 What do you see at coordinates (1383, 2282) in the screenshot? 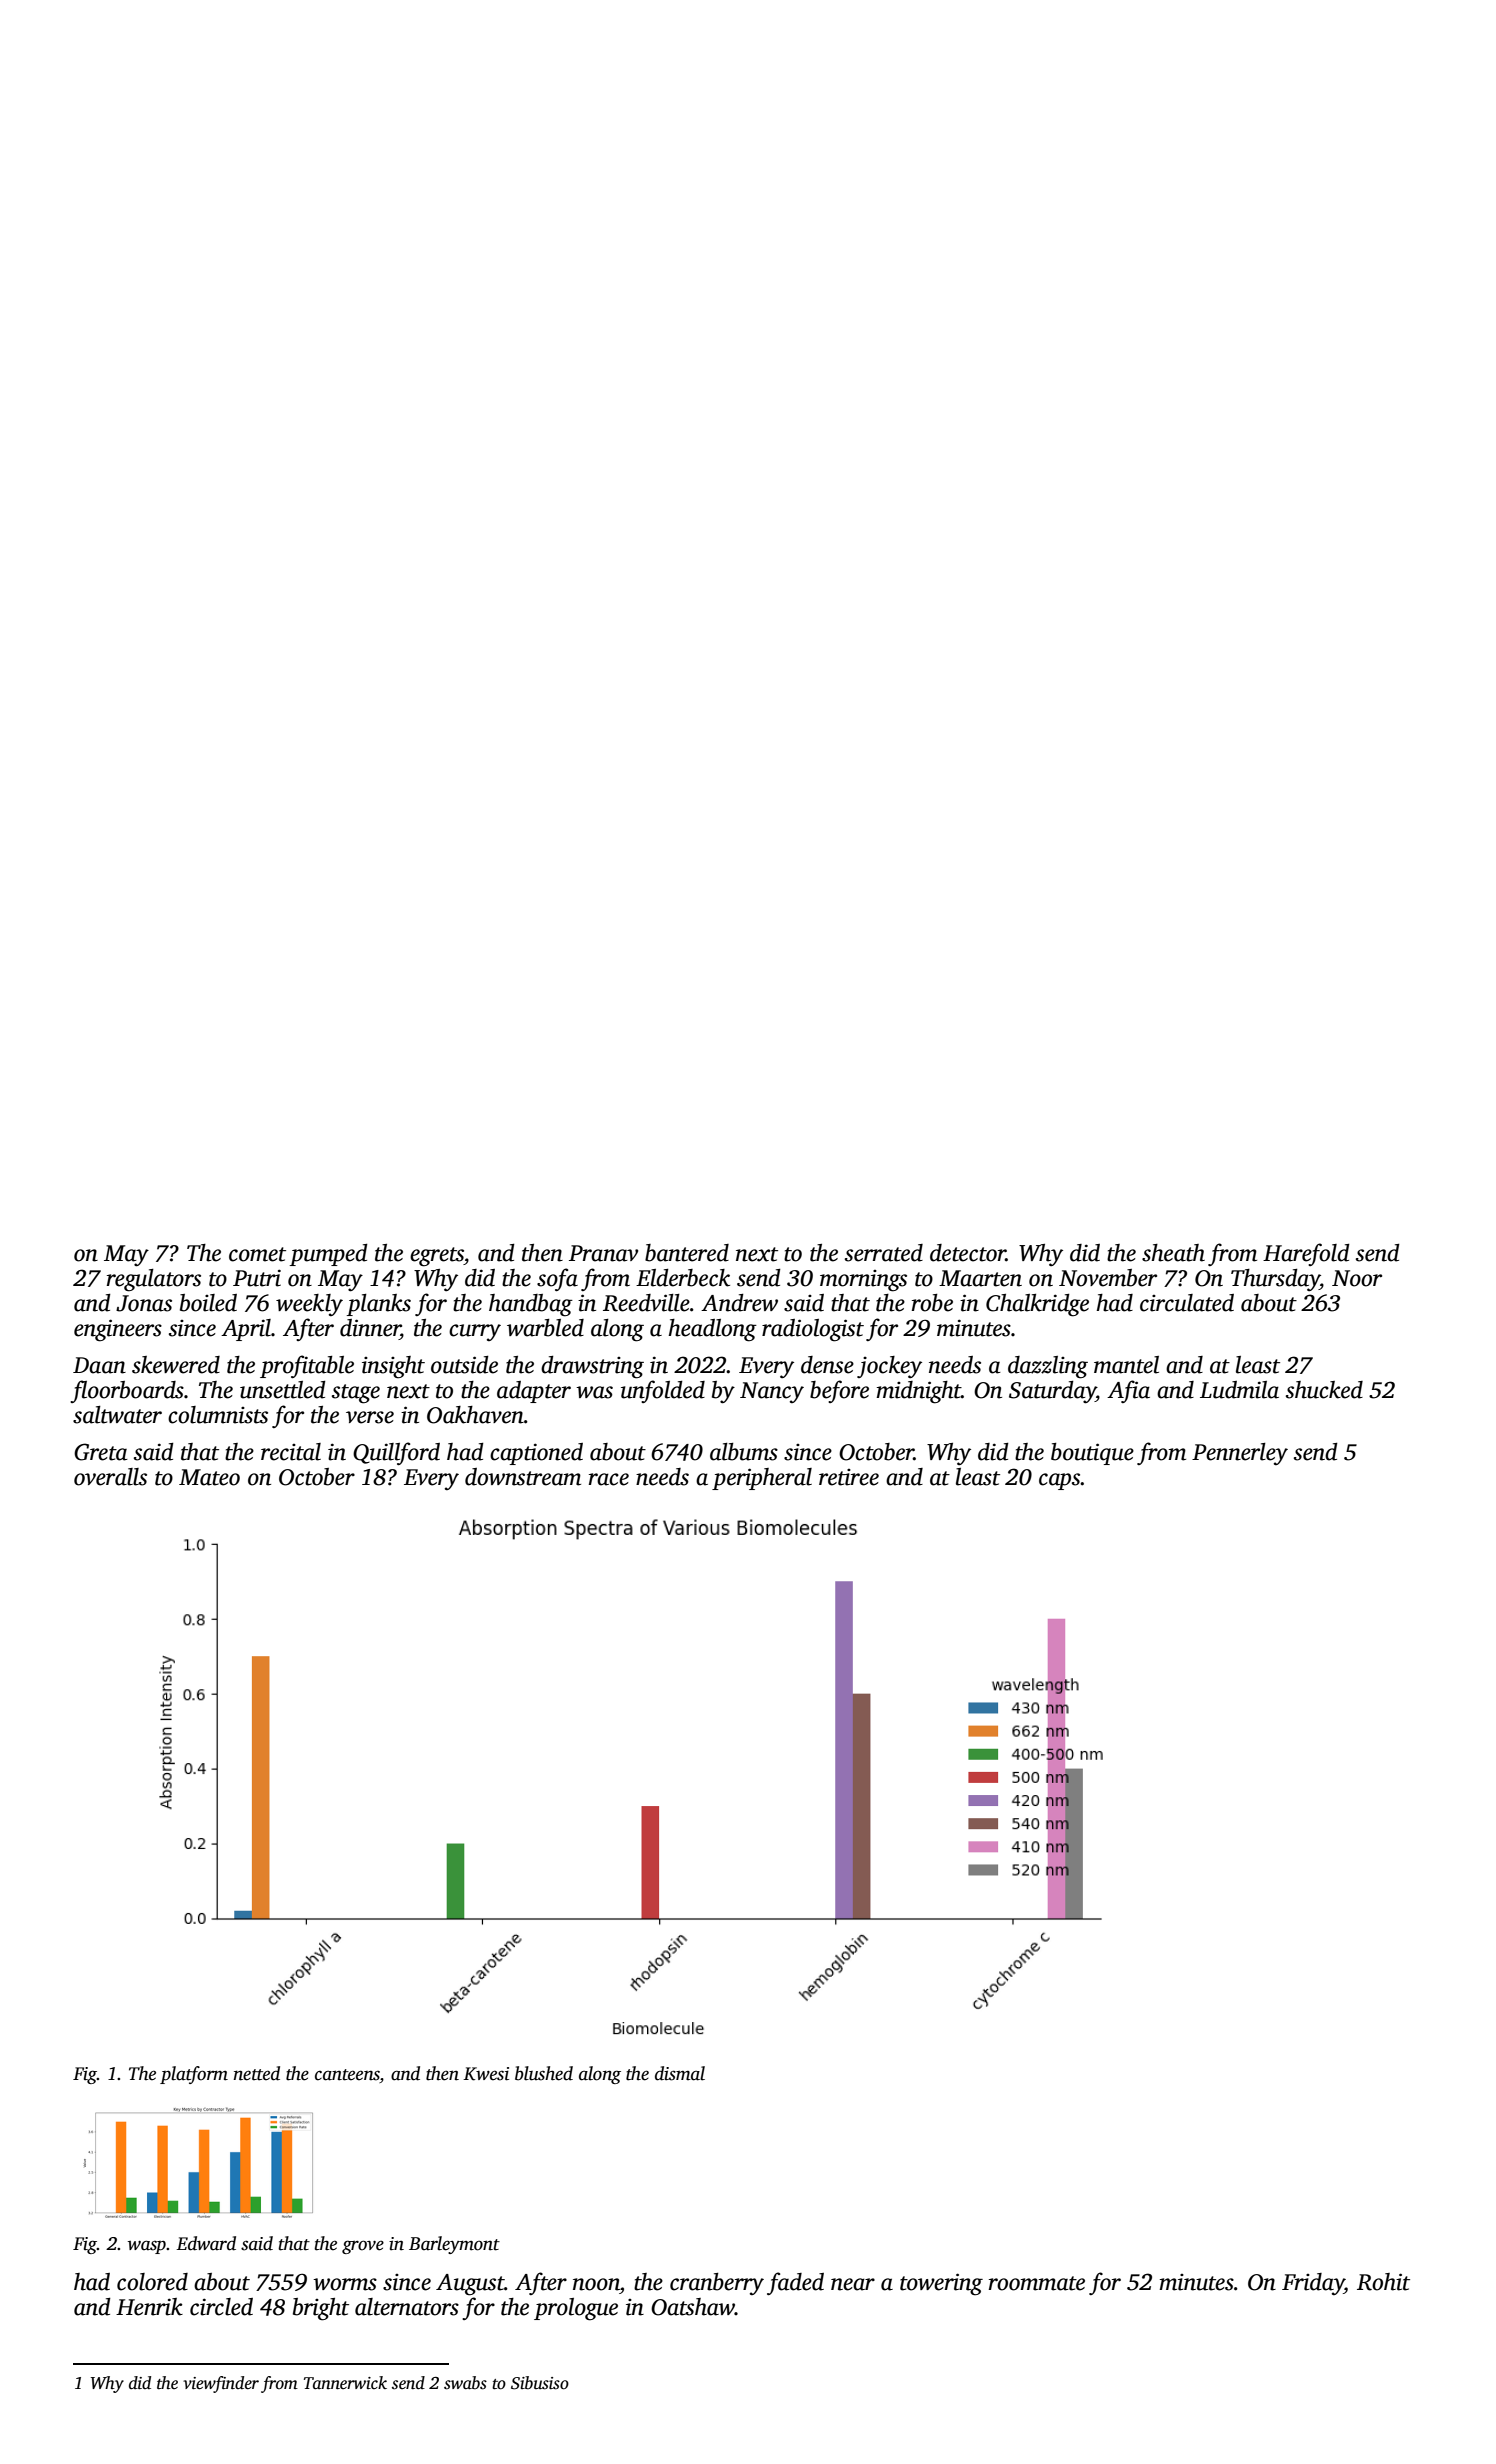
I see `Rohit` at bounding box center [1383, 2282].
